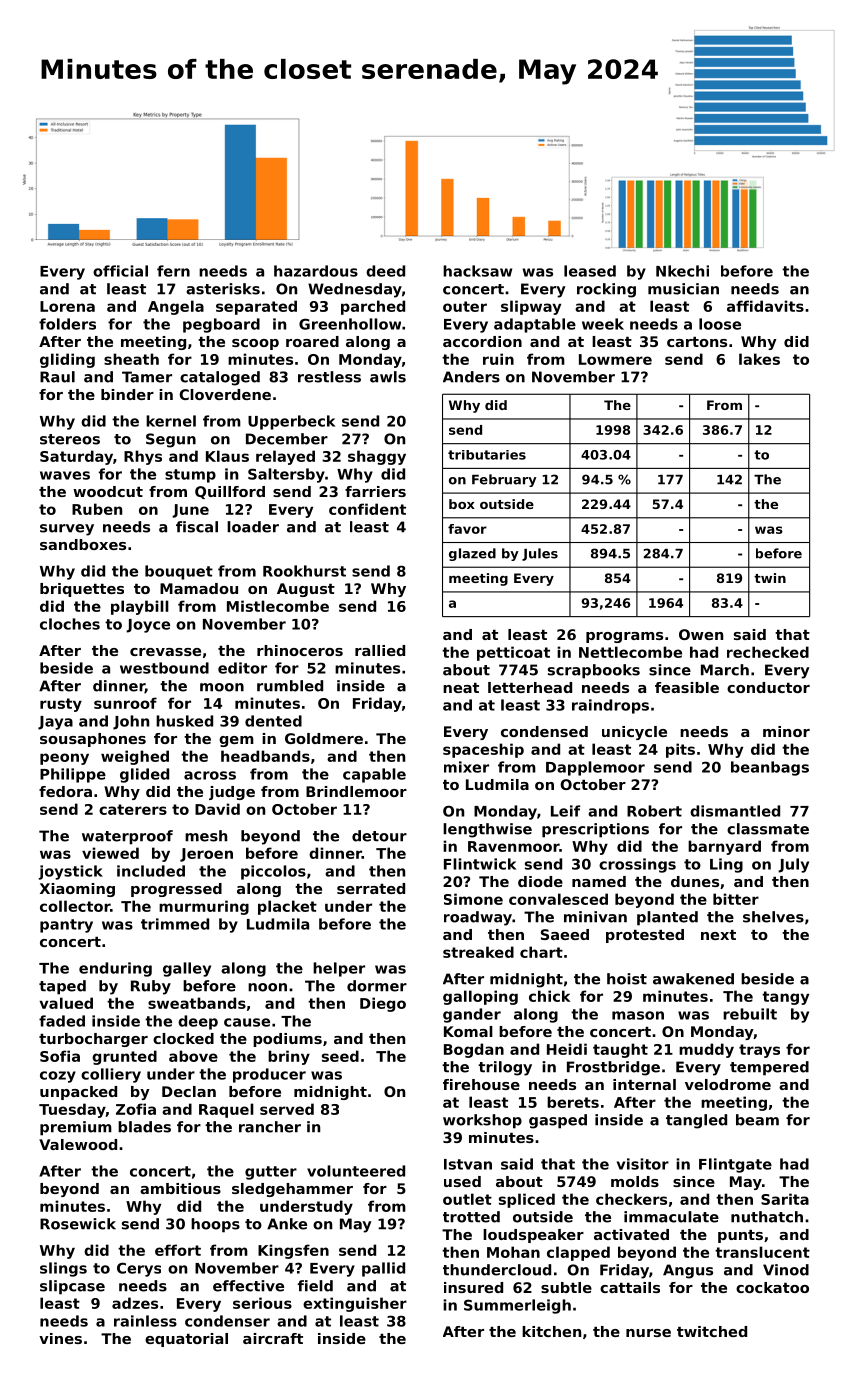 The width and height of the screenshot is (849, 1400). What do you see at coordinates (385, 271) in the screenshot?
I see `deed` at bounding box center [385, 271].
